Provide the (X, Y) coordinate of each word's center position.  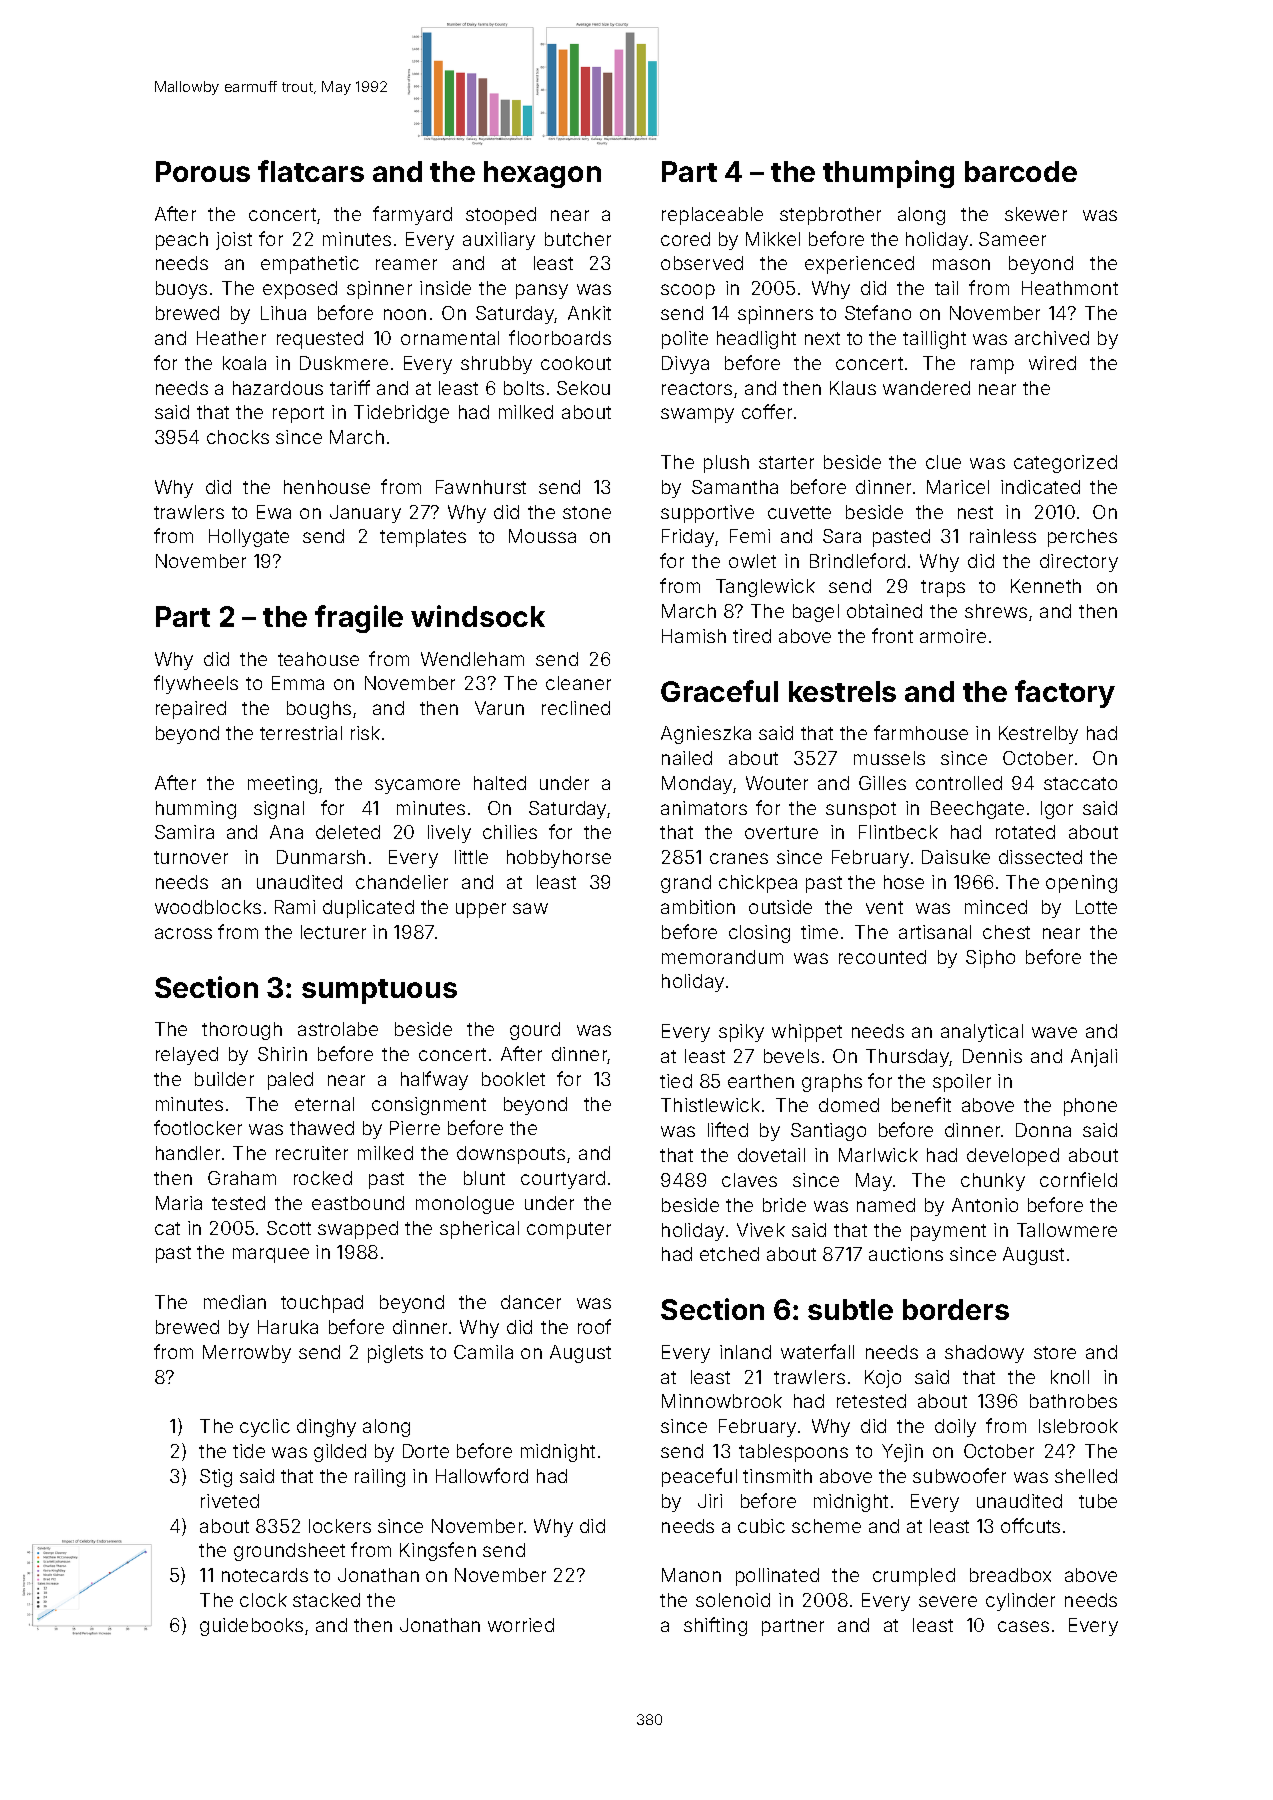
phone (1090, 1107)
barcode (1021, 171)
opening (1081, 884)
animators (704, 808)
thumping (888, 174)
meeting (282, 785)
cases (1023, 1626)
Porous (203, 171)
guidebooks (251, 1627)
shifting (715, 1626)
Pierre (415, 1128)
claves (749, 1180)
